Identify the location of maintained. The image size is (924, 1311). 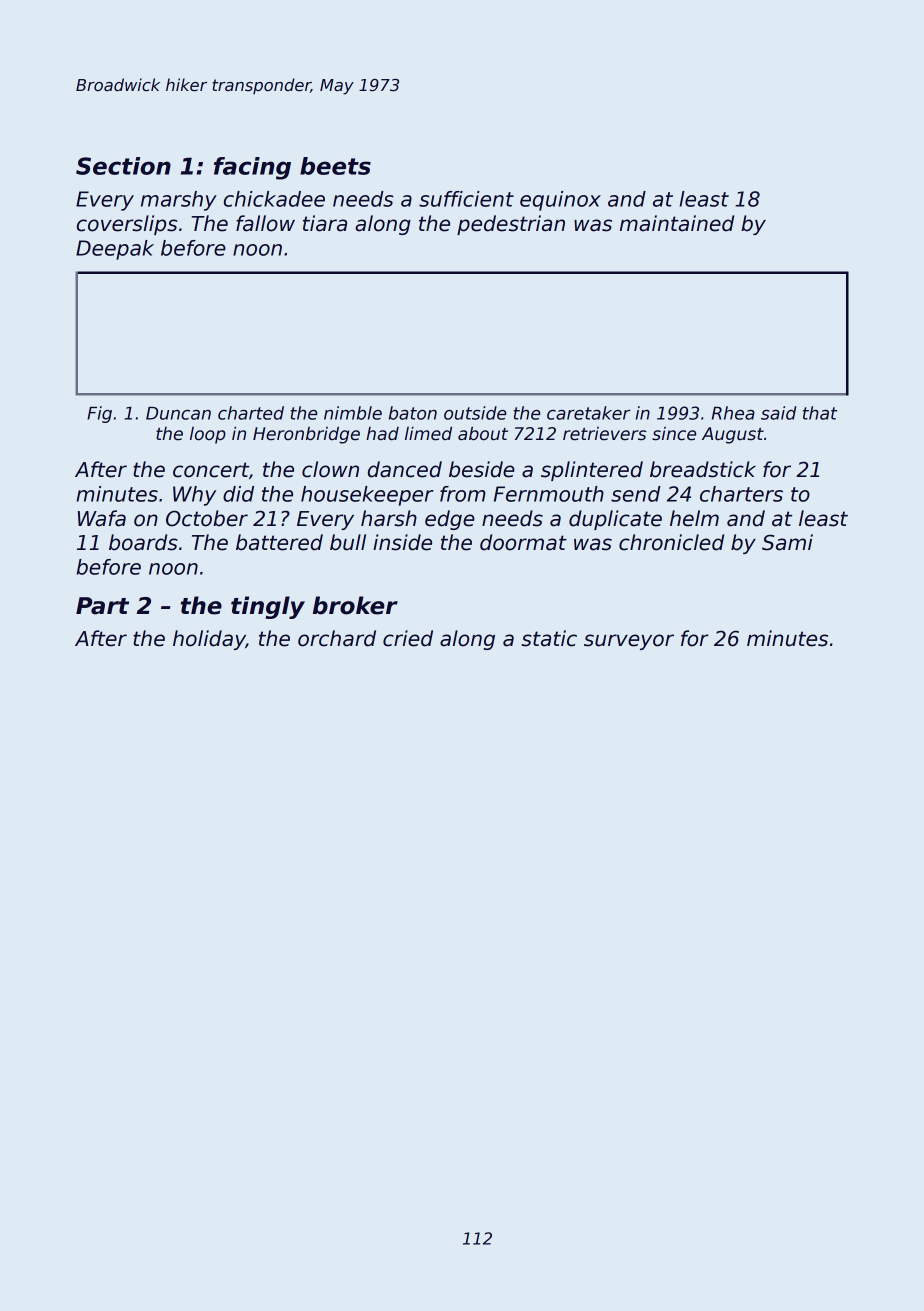
(677, 223).
